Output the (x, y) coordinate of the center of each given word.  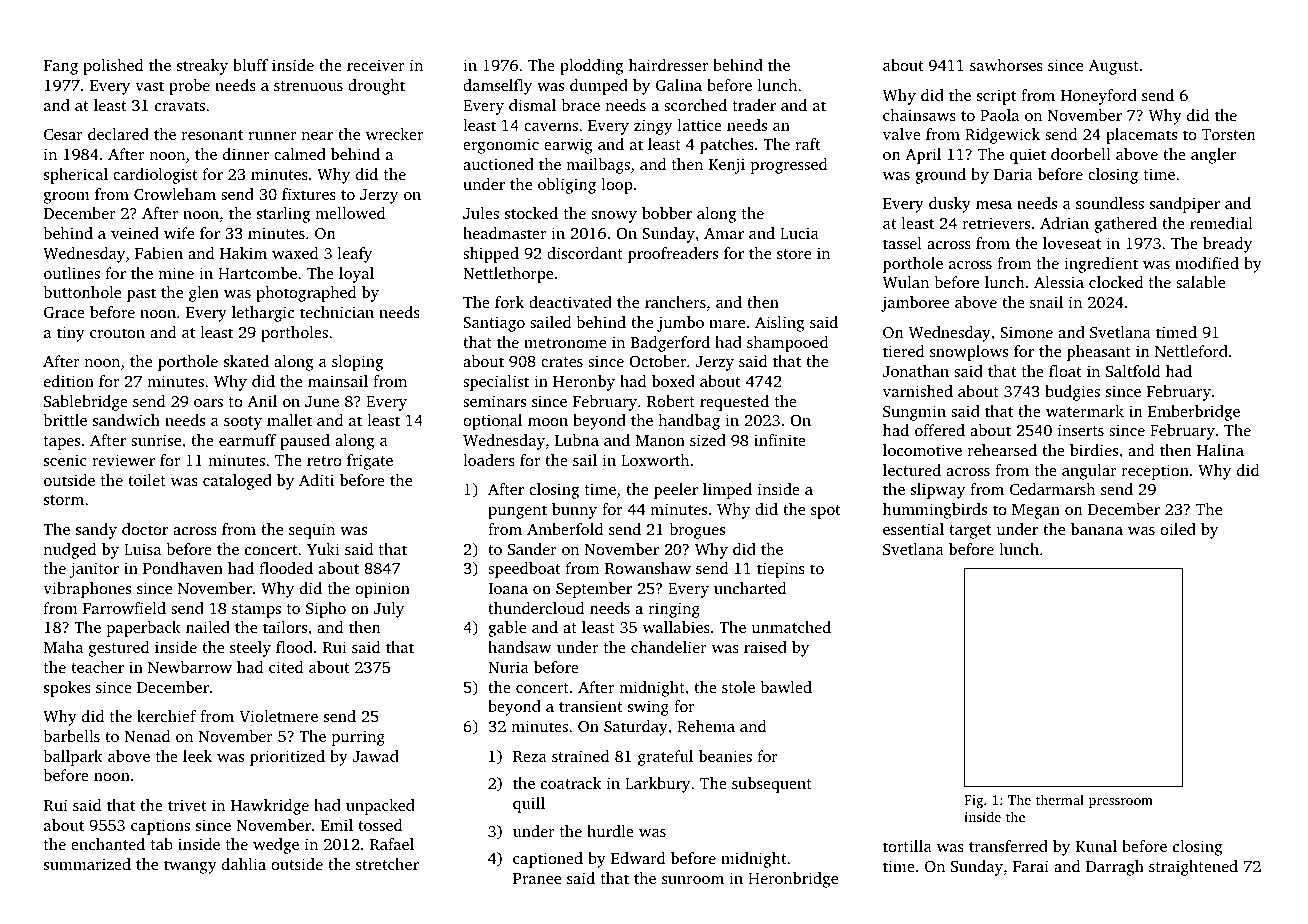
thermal (1060, 799)
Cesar (63, 134)
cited (286, 667)
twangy (190, 867)
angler (1213, 156)
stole (738, 687)
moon (548, 422)
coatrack (571, 783)
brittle (65, 420)
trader (754, 105)
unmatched (791, 627)
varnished (918, 391)
